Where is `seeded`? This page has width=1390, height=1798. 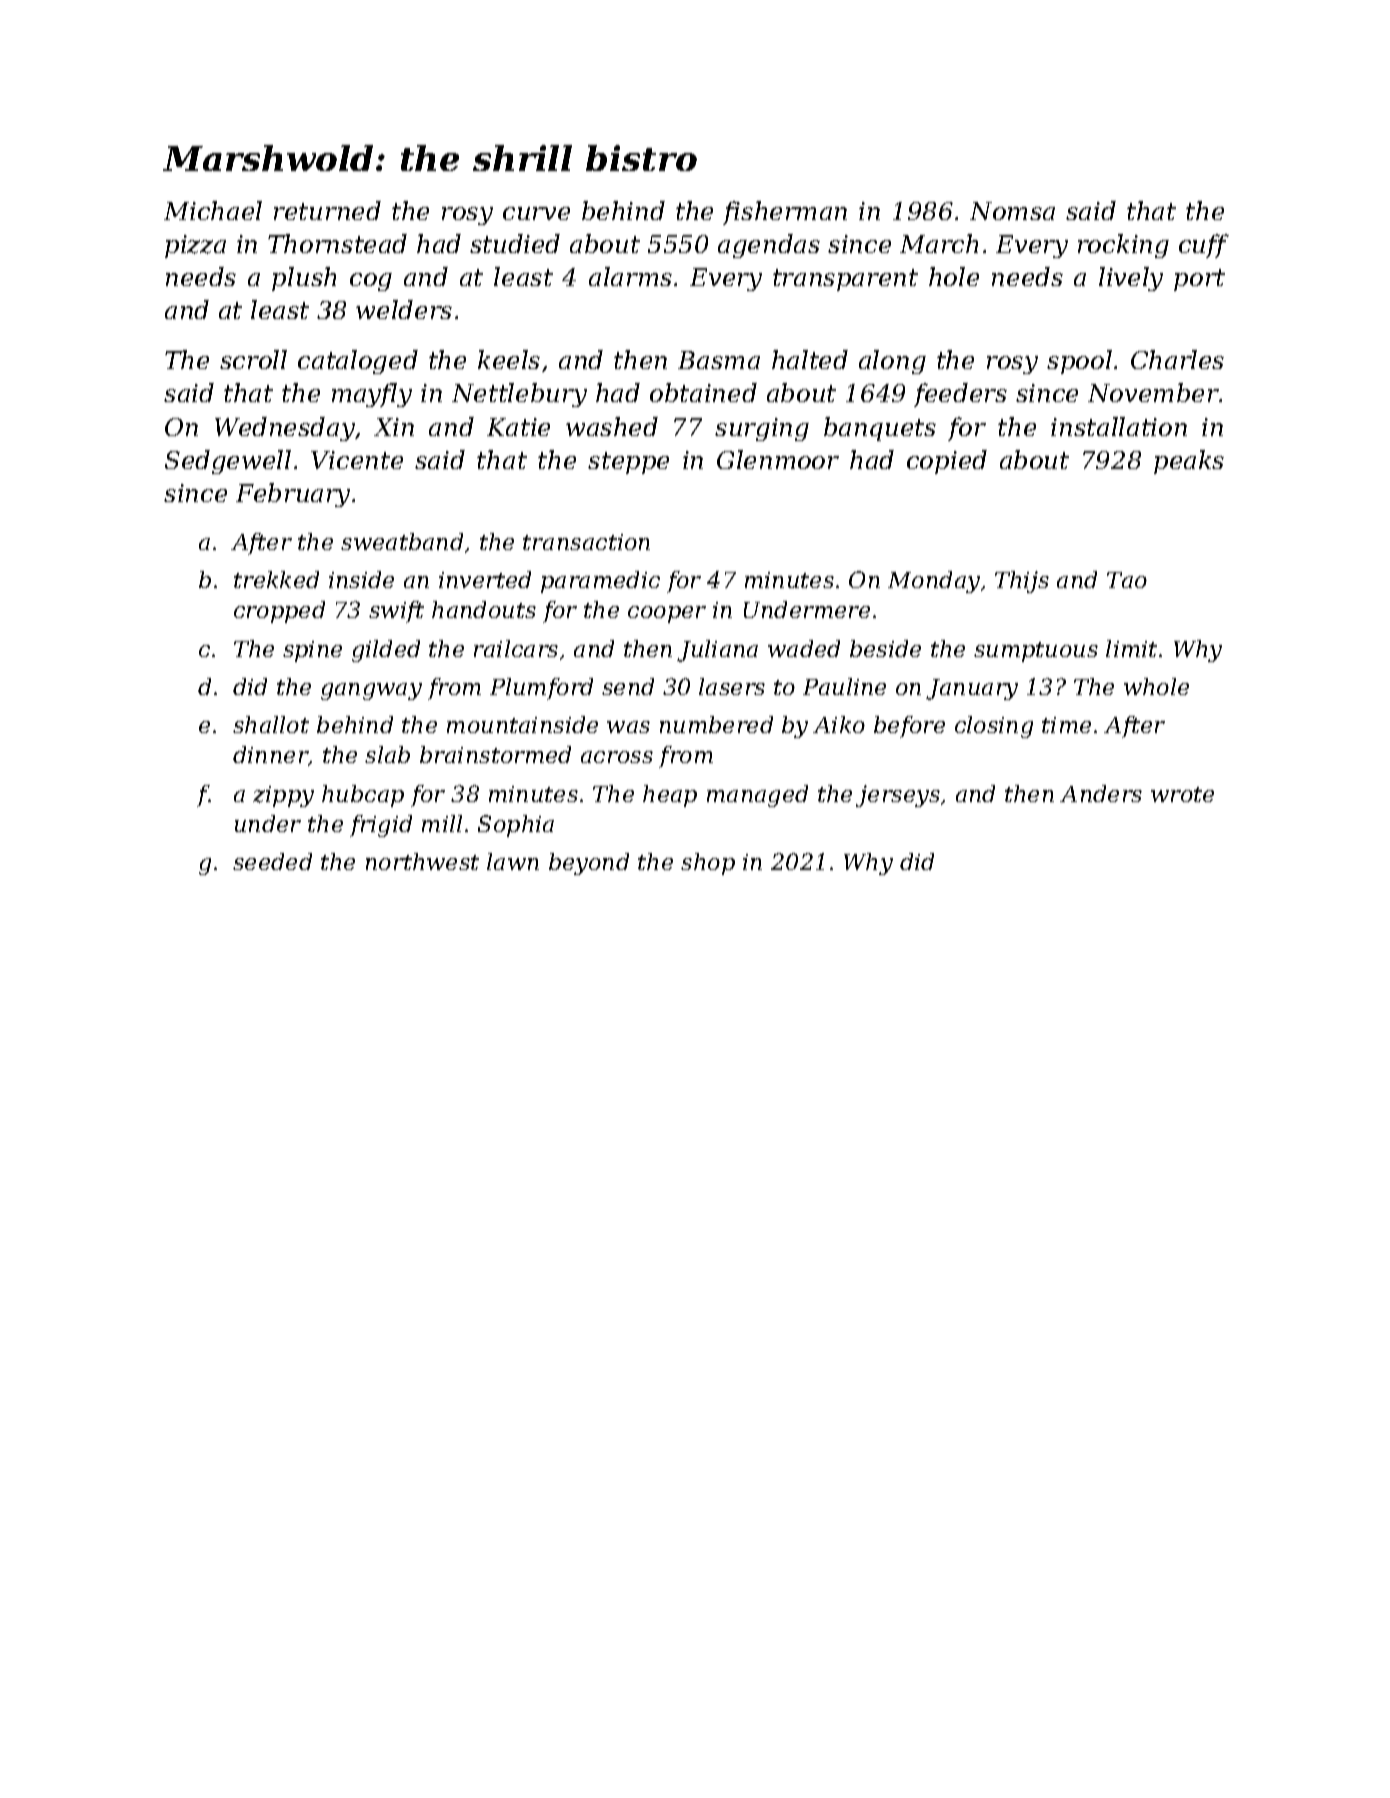 seeded is located at coordinates (272, 861).
